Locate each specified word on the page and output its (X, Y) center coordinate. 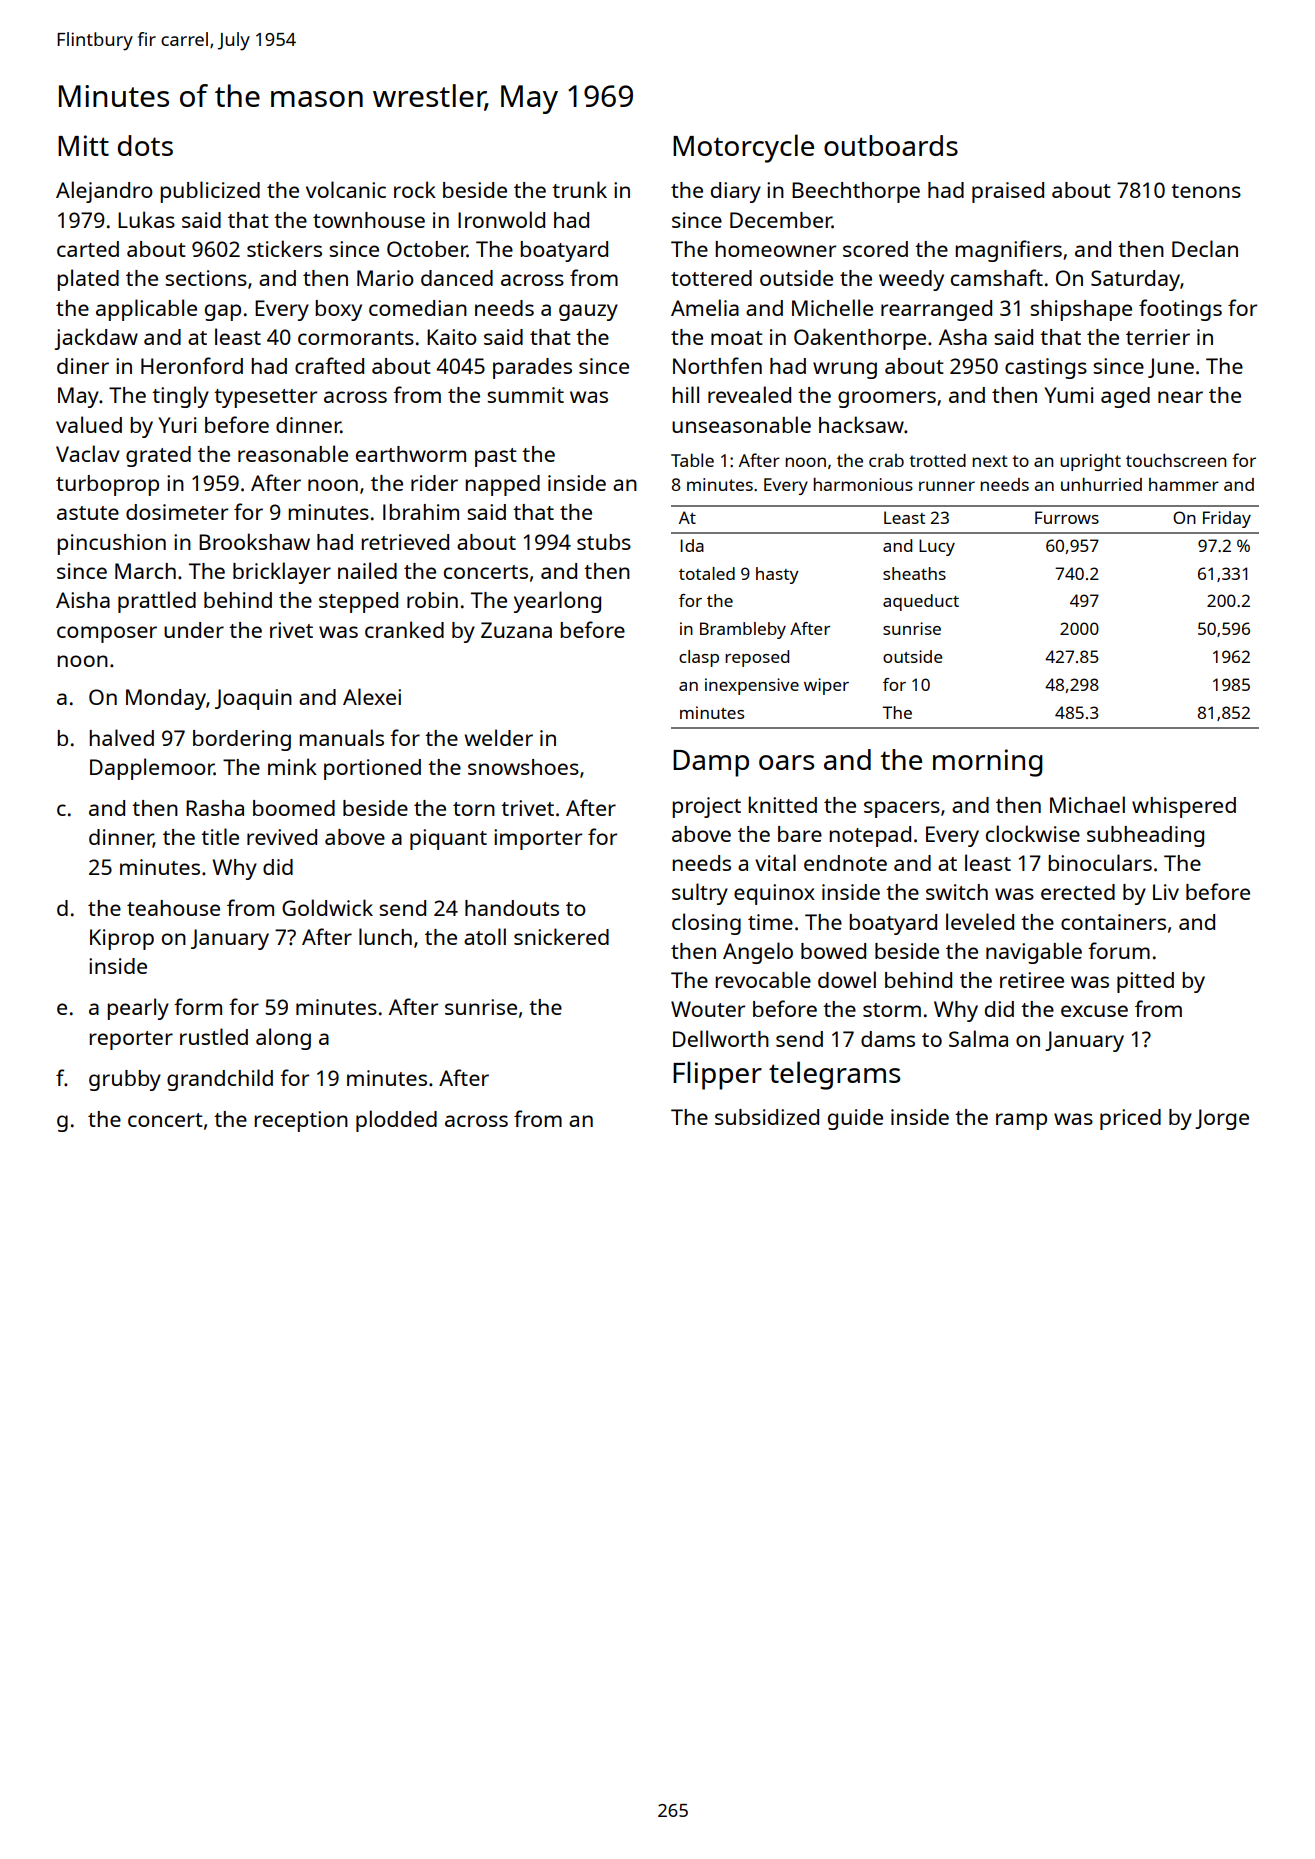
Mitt (83, 145)
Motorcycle (743, 148)
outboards (891, 145)
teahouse (173, 908)
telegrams (834, 1075)
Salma (978, 1038)
